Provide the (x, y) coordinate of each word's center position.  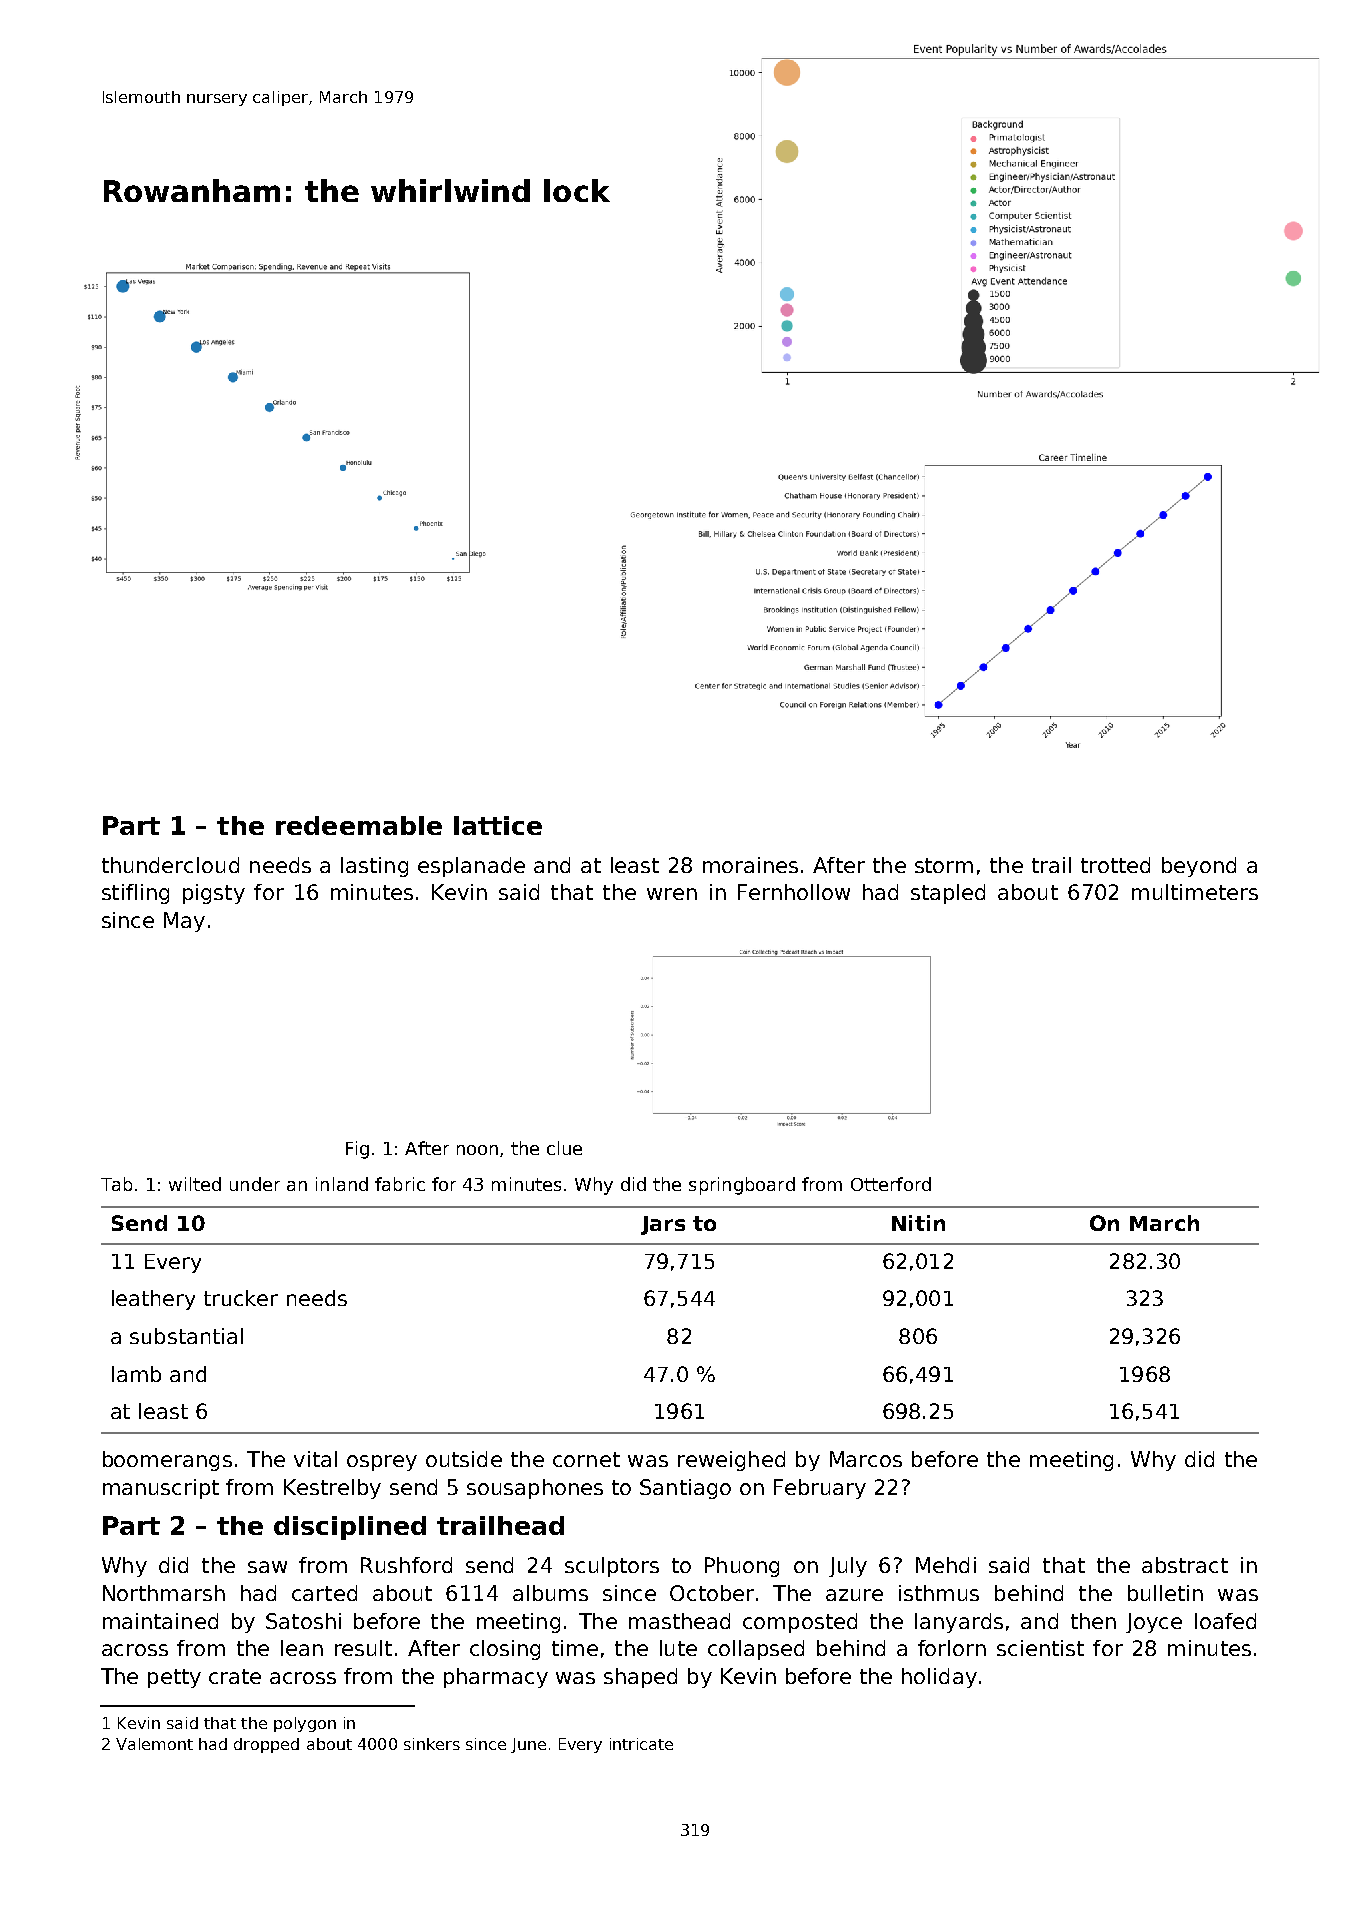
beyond (1199, 867)
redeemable (359, 825)
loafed (1225, 1621)
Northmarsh (164, 1593)
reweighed (731, 1461)
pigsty (214, 894)
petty (174, 1678)
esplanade (471, 867)
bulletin (1165, 1593)
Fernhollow (794, 892)
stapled (948, 894)
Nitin (918, 1223)
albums (550, 1593)
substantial (186, 1336)
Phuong (742, 1567)
